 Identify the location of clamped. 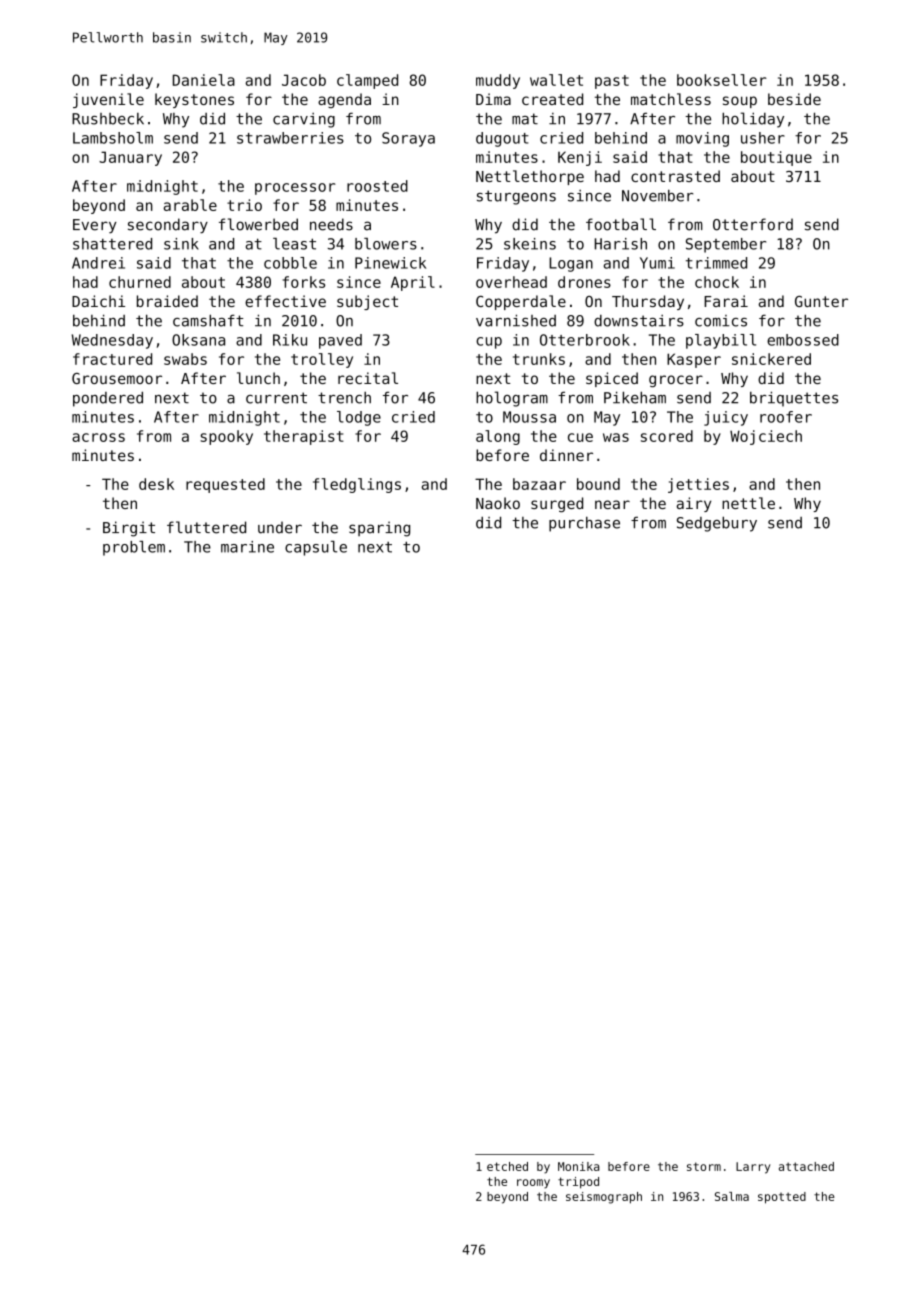
(367, 81).
